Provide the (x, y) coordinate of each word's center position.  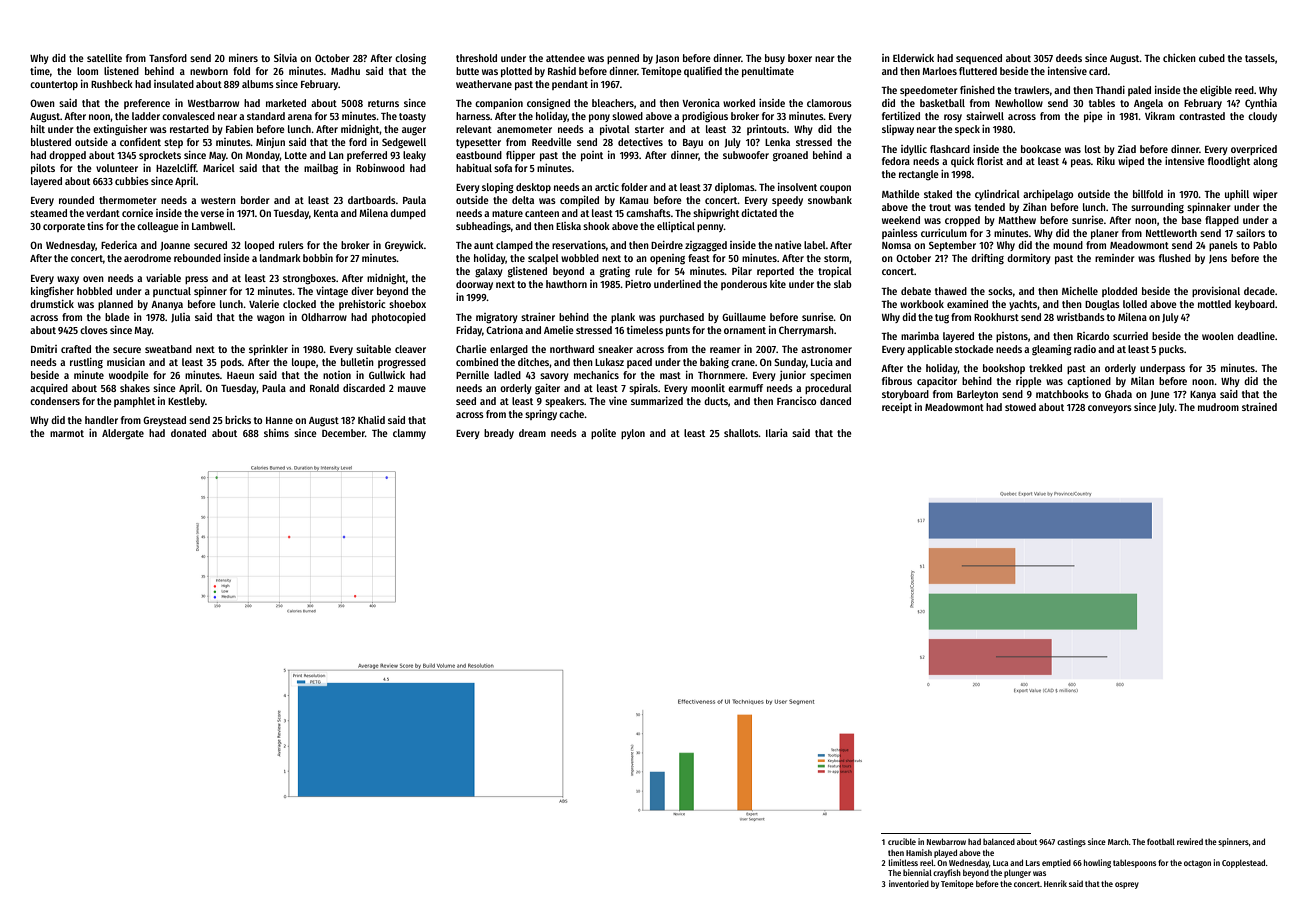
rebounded (197, 258)
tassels (1260, 58)
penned (623, 59)
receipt (897, 408)
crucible (902, 841)
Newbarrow (946, 841)
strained (1259, 407)
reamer (725, 350)
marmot (67, 433)
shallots (741, 433)
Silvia (285, 58)
